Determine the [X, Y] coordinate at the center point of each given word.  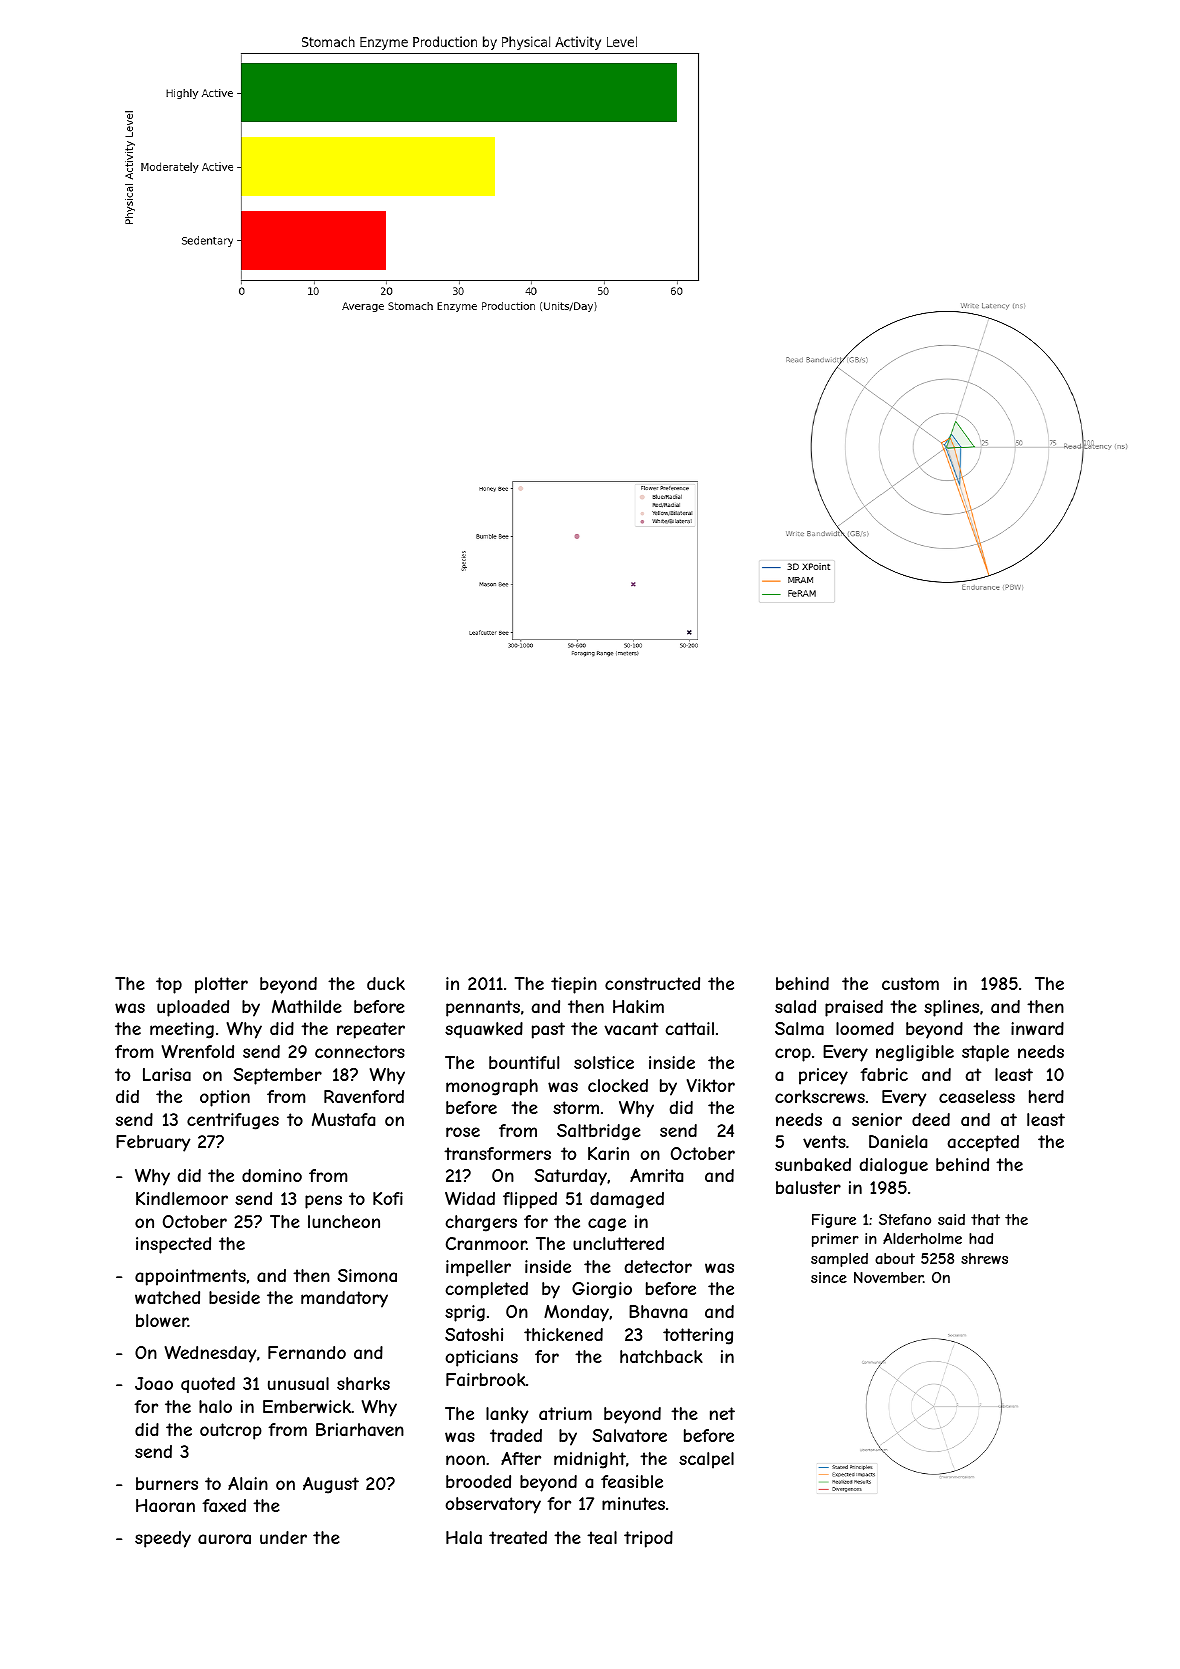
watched [167, 1297]
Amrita [656, 1175]
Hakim [638, 1006]
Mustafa [343, 1119]
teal [602, 1537]
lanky [507, 1415]
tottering [698, 1336]
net [722, 1413]
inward [1037, 1028]
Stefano [905, 1219]
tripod [648, 1539]
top [169, 985]
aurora [224, 1539]
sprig [465, 1313]
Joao [154, 1383]
